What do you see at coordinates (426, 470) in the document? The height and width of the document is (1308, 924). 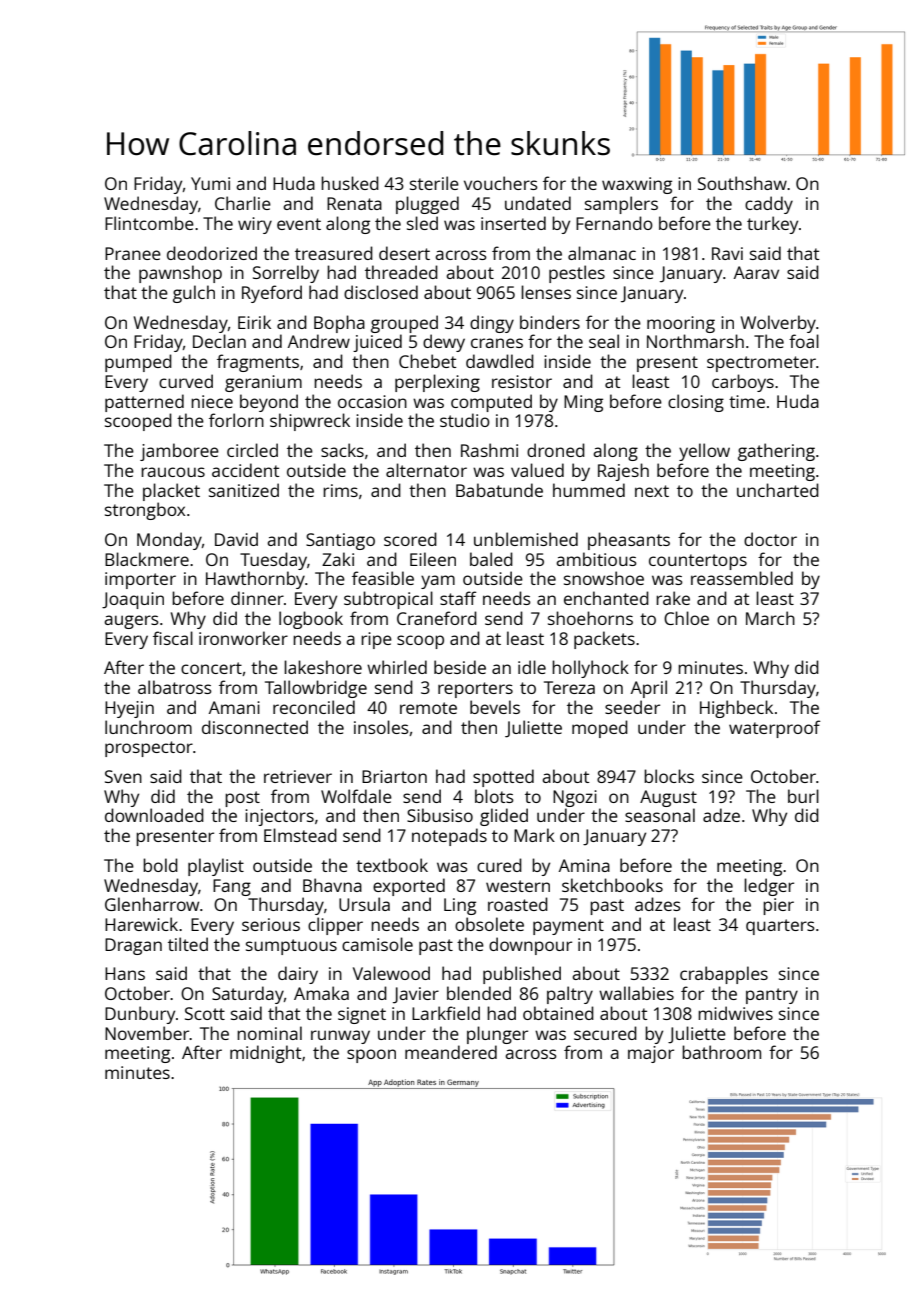 I see `alternator` at bounding box center [426, 470].
